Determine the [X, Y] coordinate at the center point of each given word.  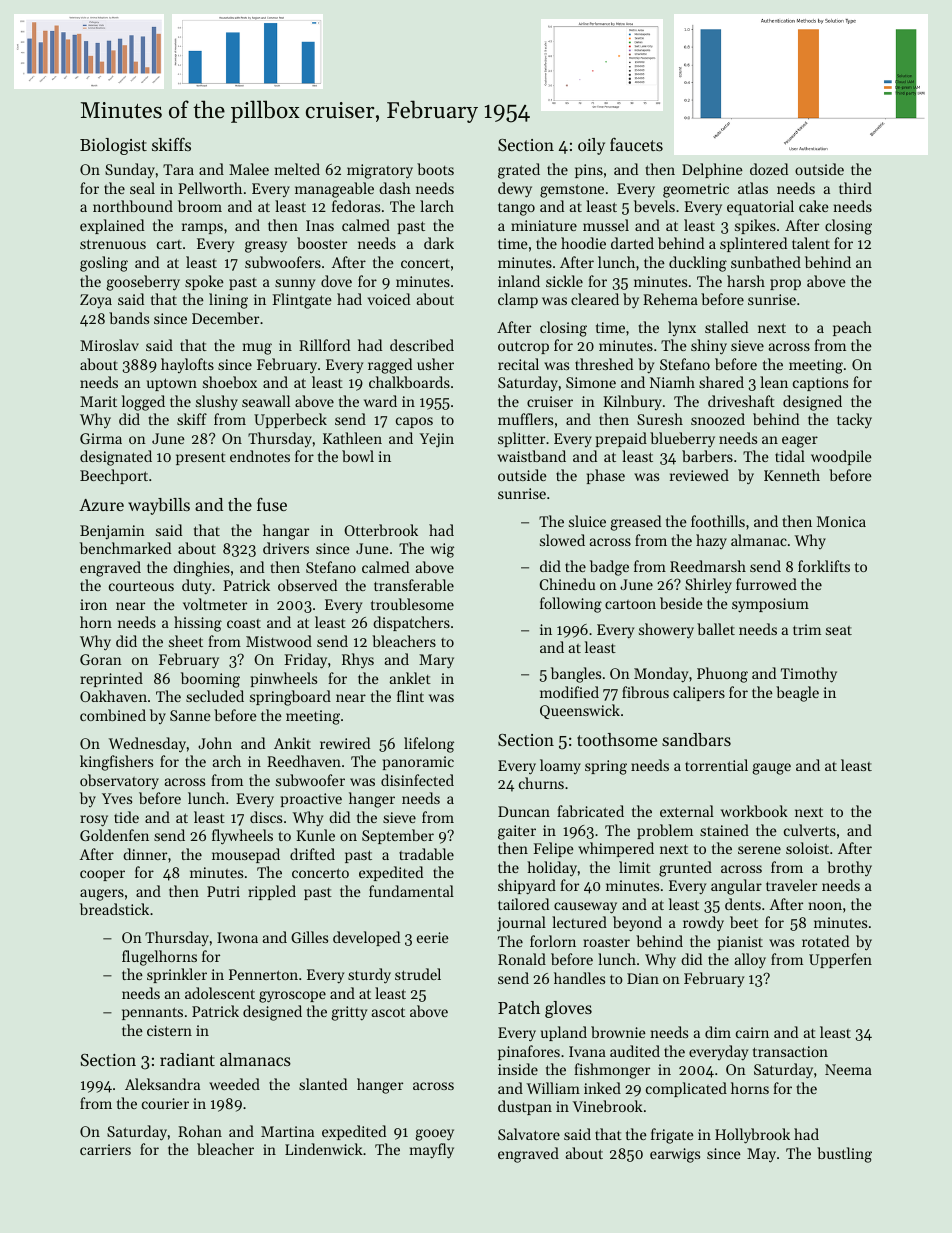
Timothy [809, 675]
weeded [234, 1084]
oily [591, 146]
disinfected [417, 780]
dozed [769, 169]
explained [112, 226]
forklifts [824, 566]
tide [126, 817]
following [571, 605]
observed [307, 585]
